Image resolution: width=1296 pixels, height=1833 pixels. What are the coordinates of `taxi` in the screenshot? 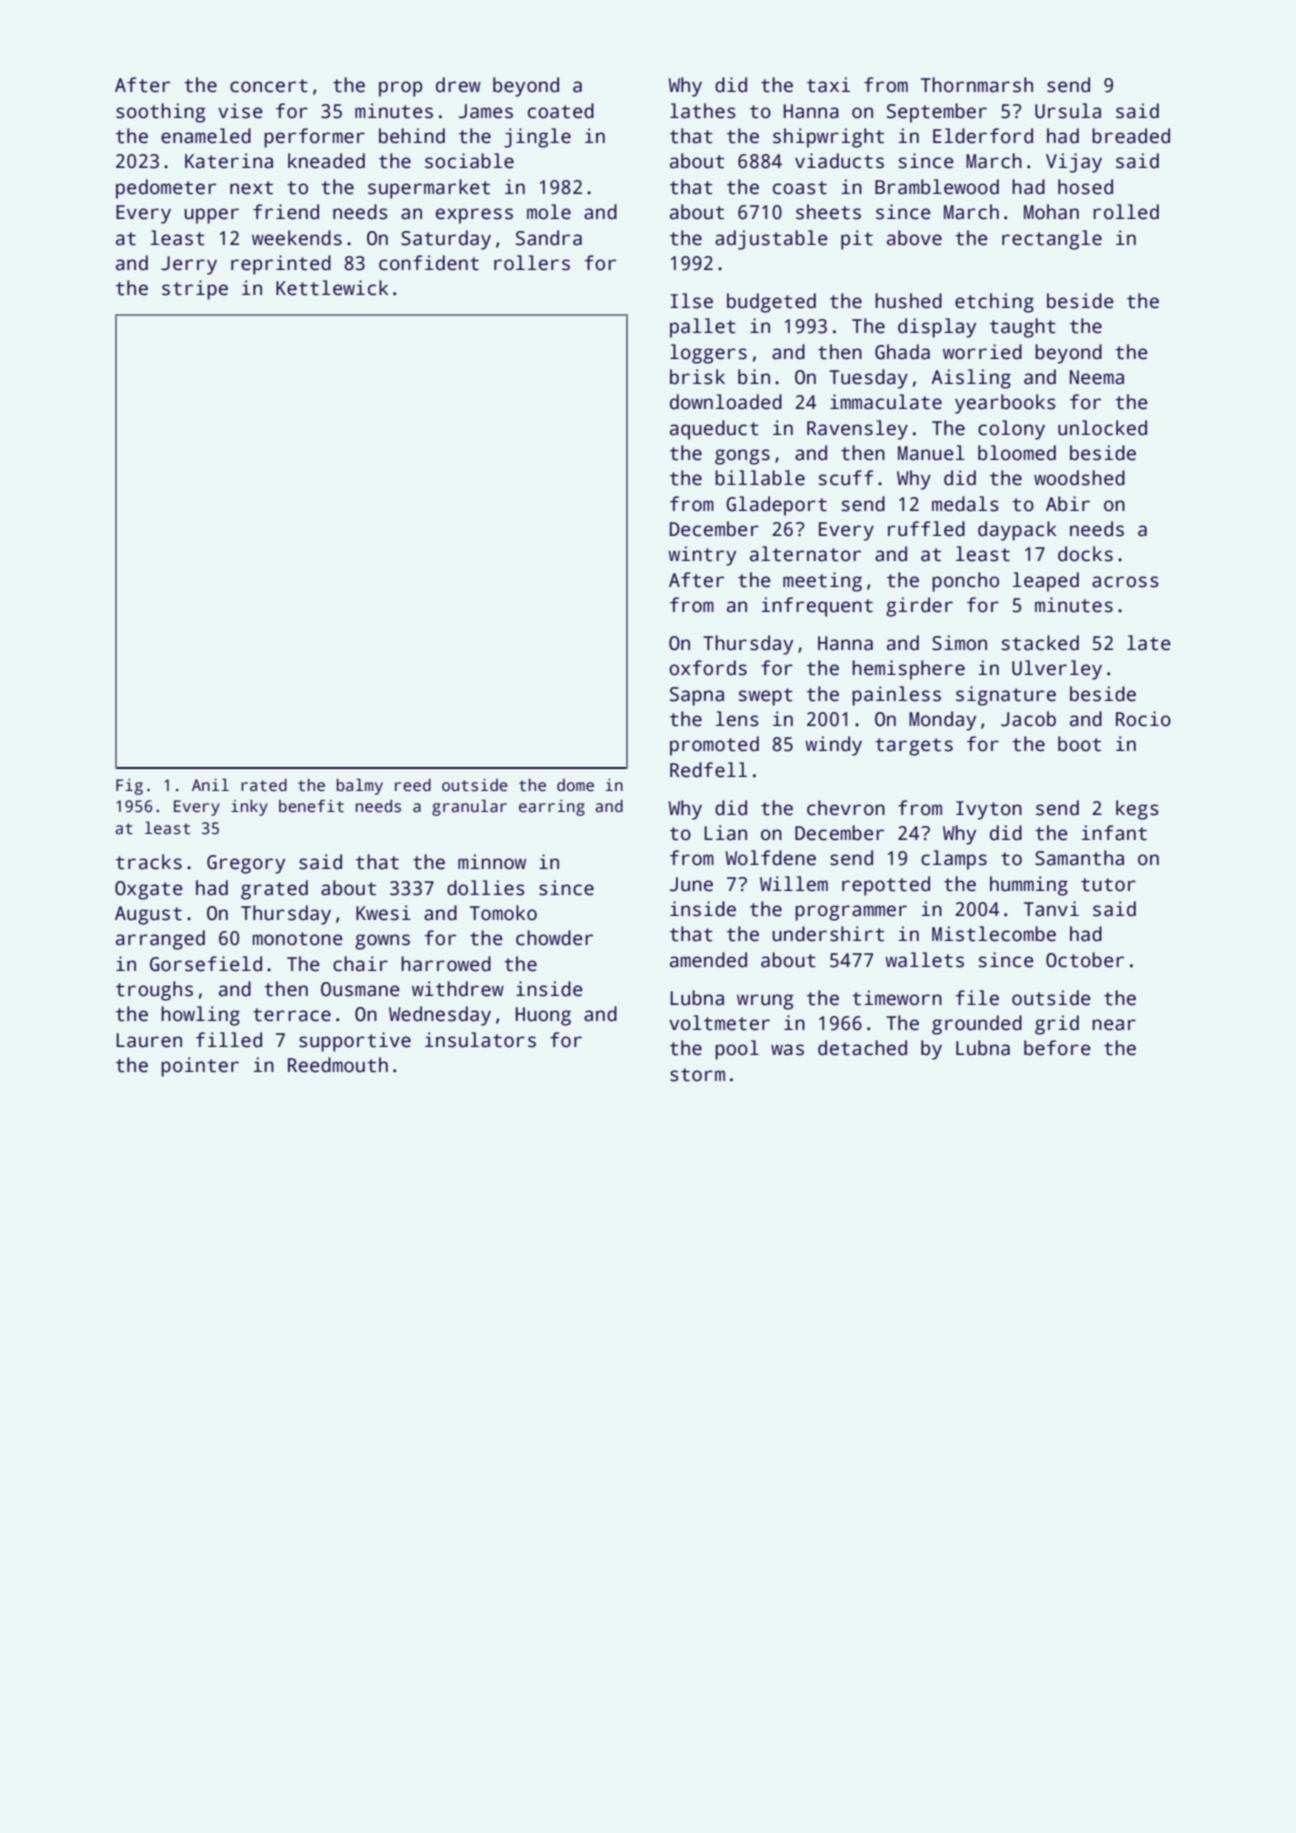 It's located at (828, 85).
